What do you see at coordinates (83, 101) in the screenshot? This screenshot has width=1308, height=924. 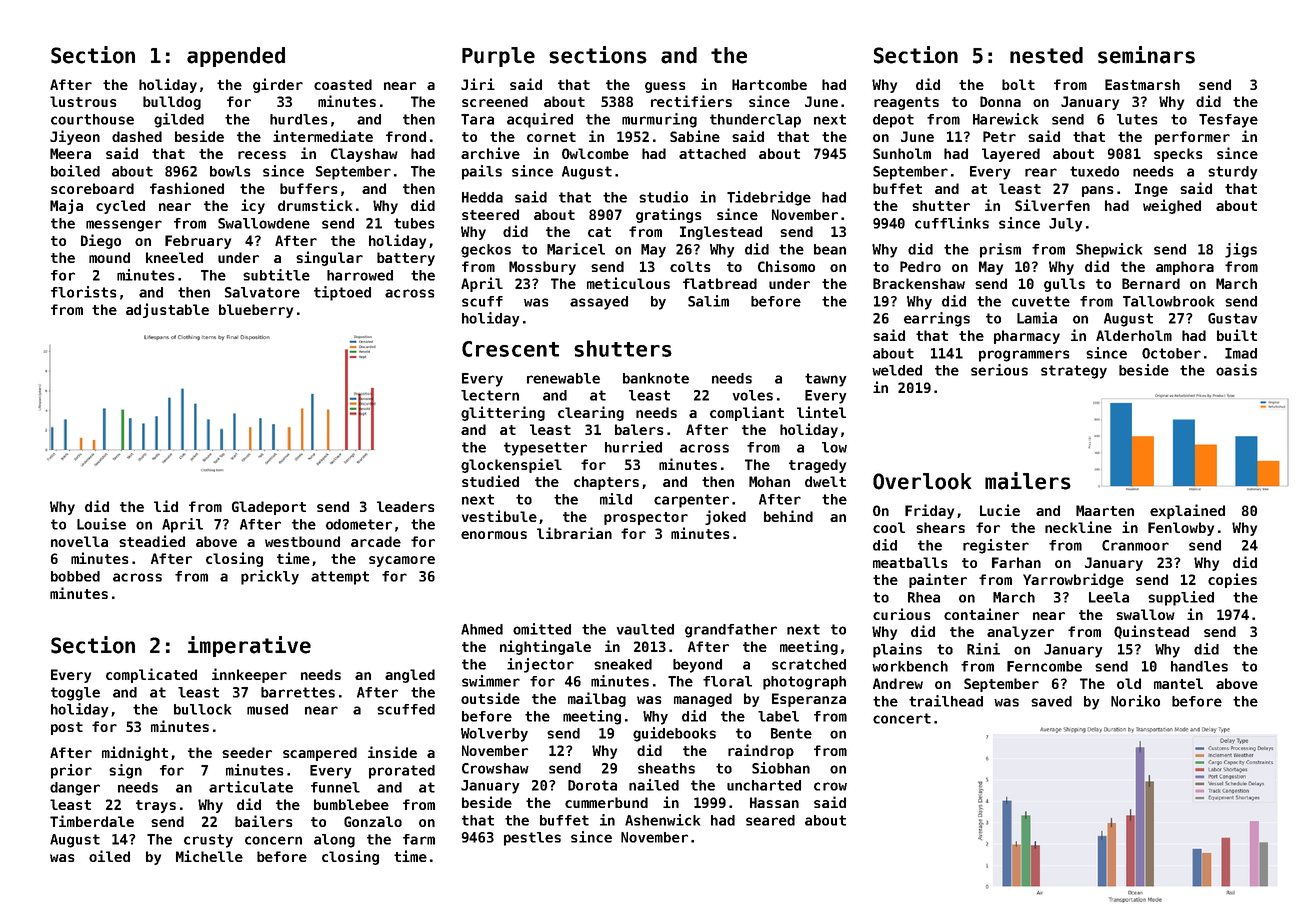 I see `lustrous` at bounding box center [83, 101].
